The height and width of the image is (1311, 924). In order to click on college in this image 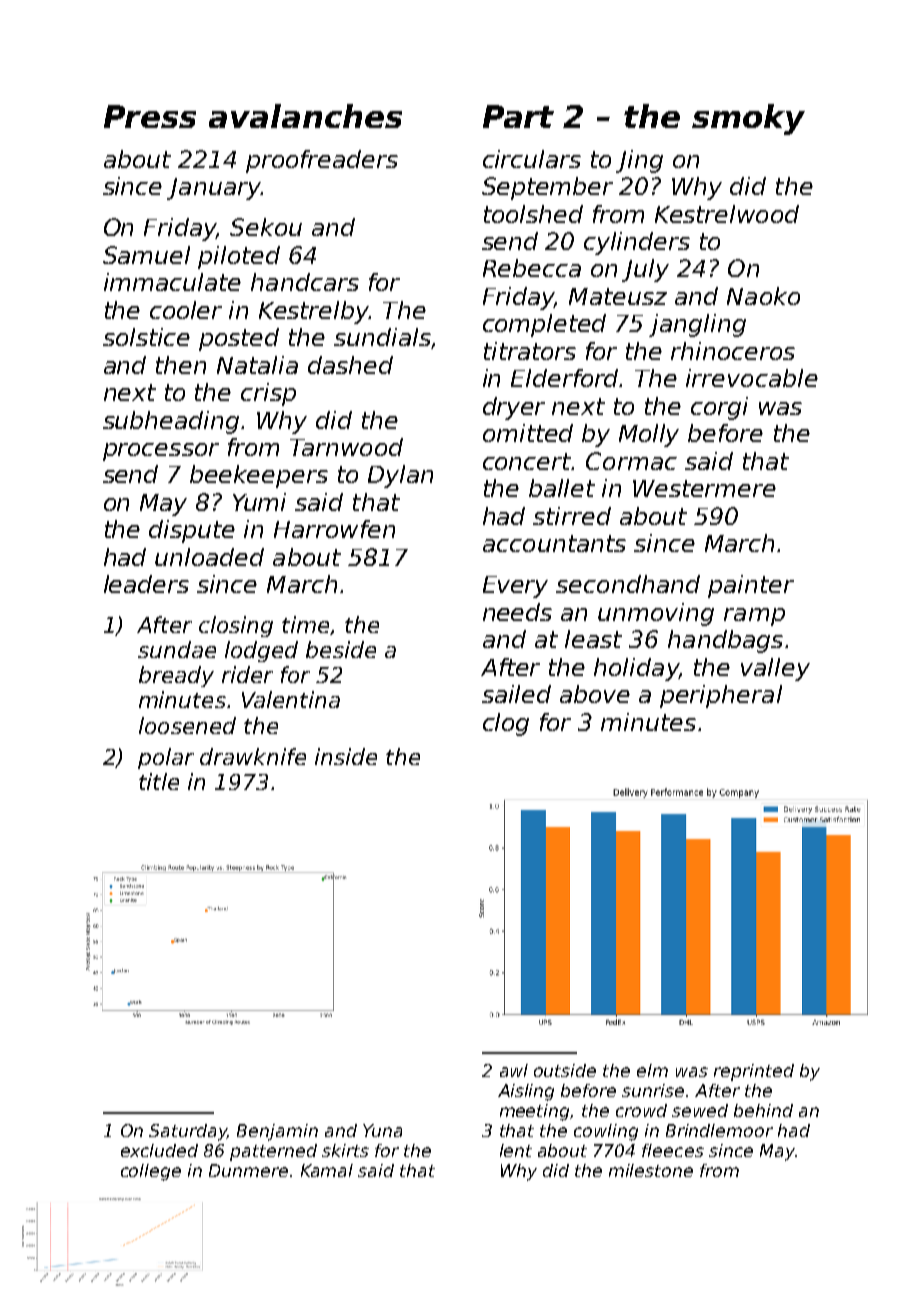, I will do `click(151, 1172)`.
